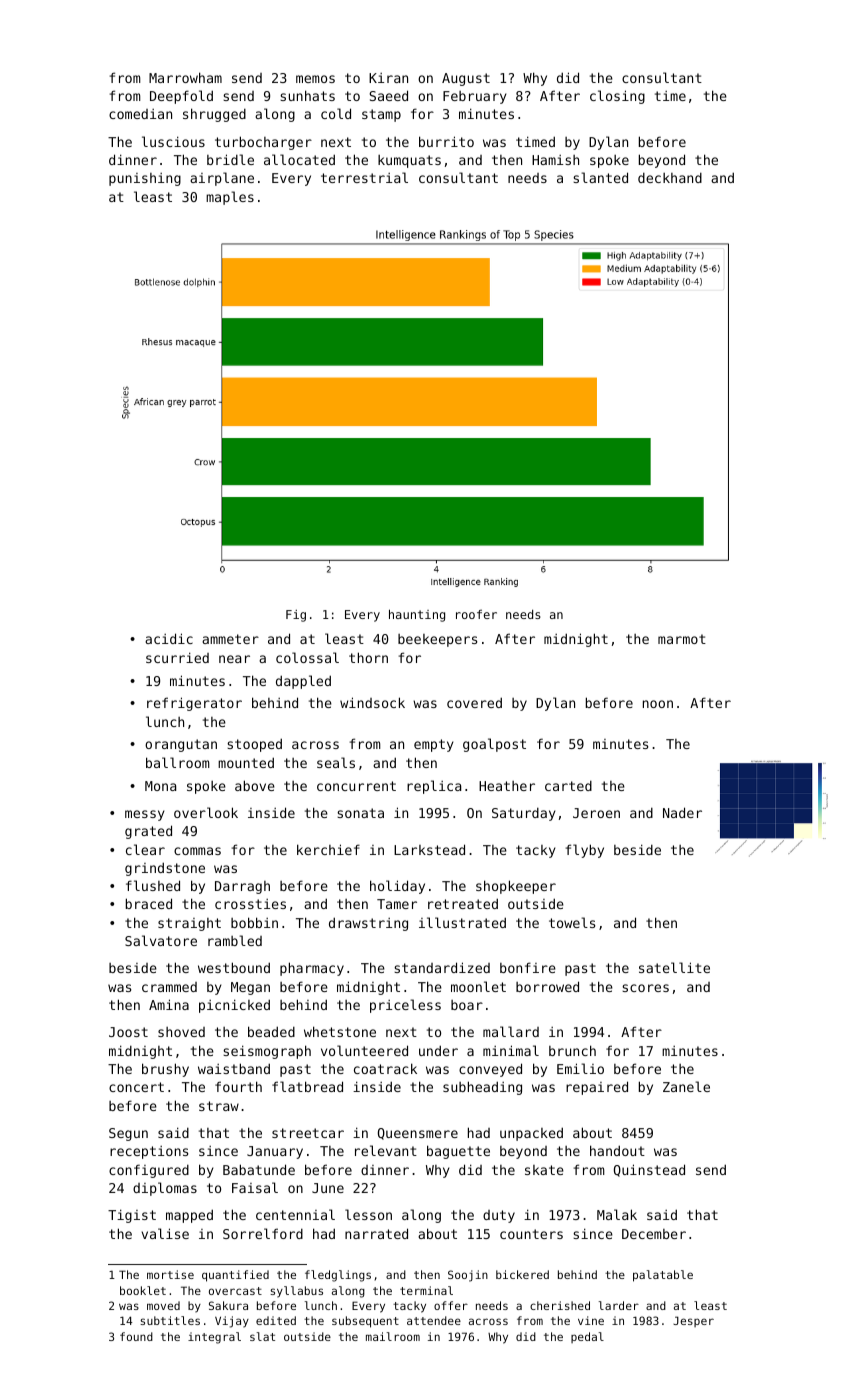 Image resolution: width=849 pixels, height=1400 pixels. I want to click on marmot, so click(682, 639).
